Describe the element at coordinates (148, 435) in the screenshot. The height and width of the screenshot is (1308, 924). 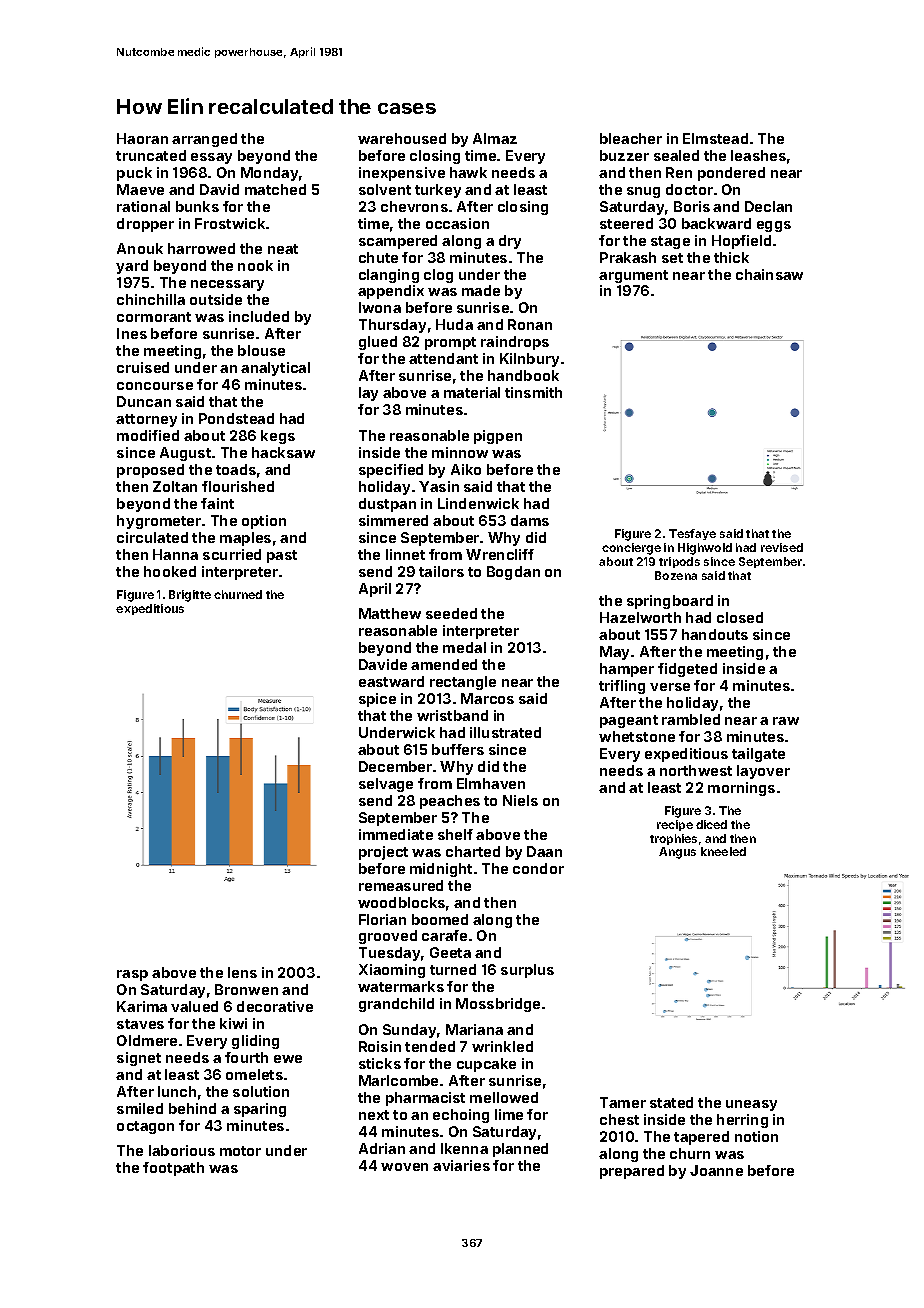
I see `modified` at that location.
